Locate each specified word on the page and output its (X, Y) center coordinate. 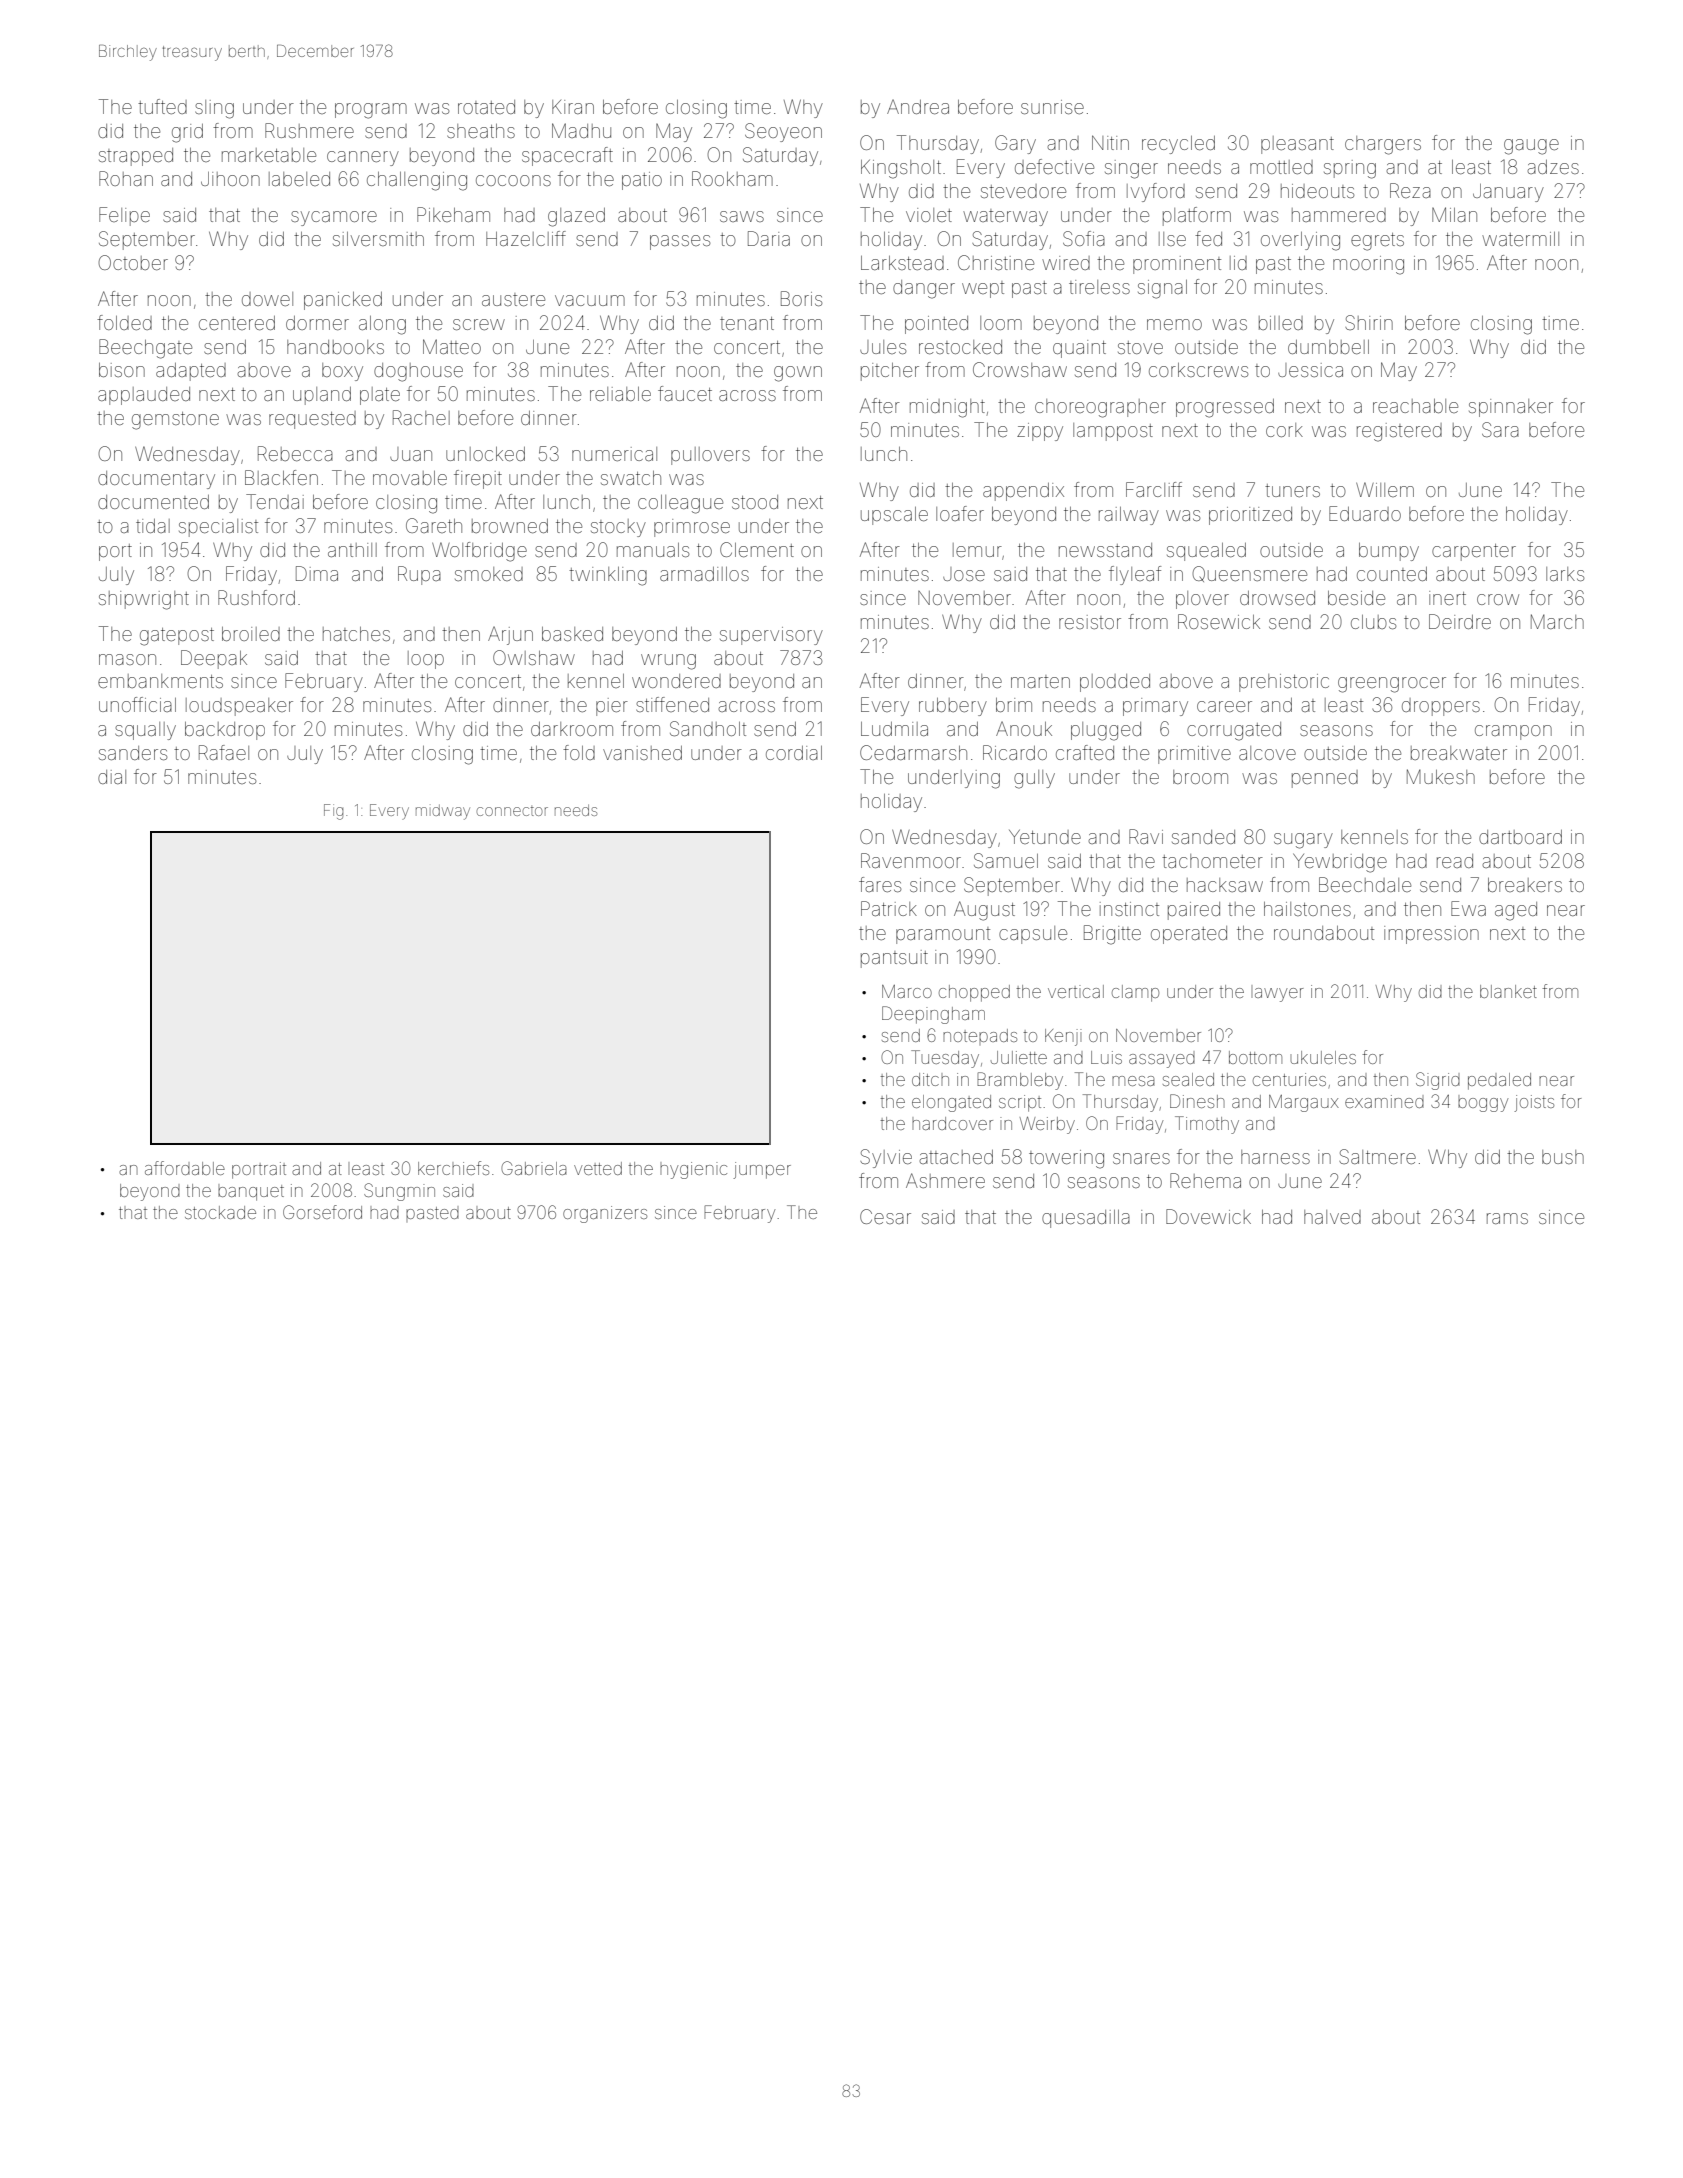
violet (929, 215)
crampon (1513, 732)
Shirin (1369, 322)
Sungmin (399, 1192)
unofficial (137, 704)
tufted (162, 106)
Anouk (1024, 729)
